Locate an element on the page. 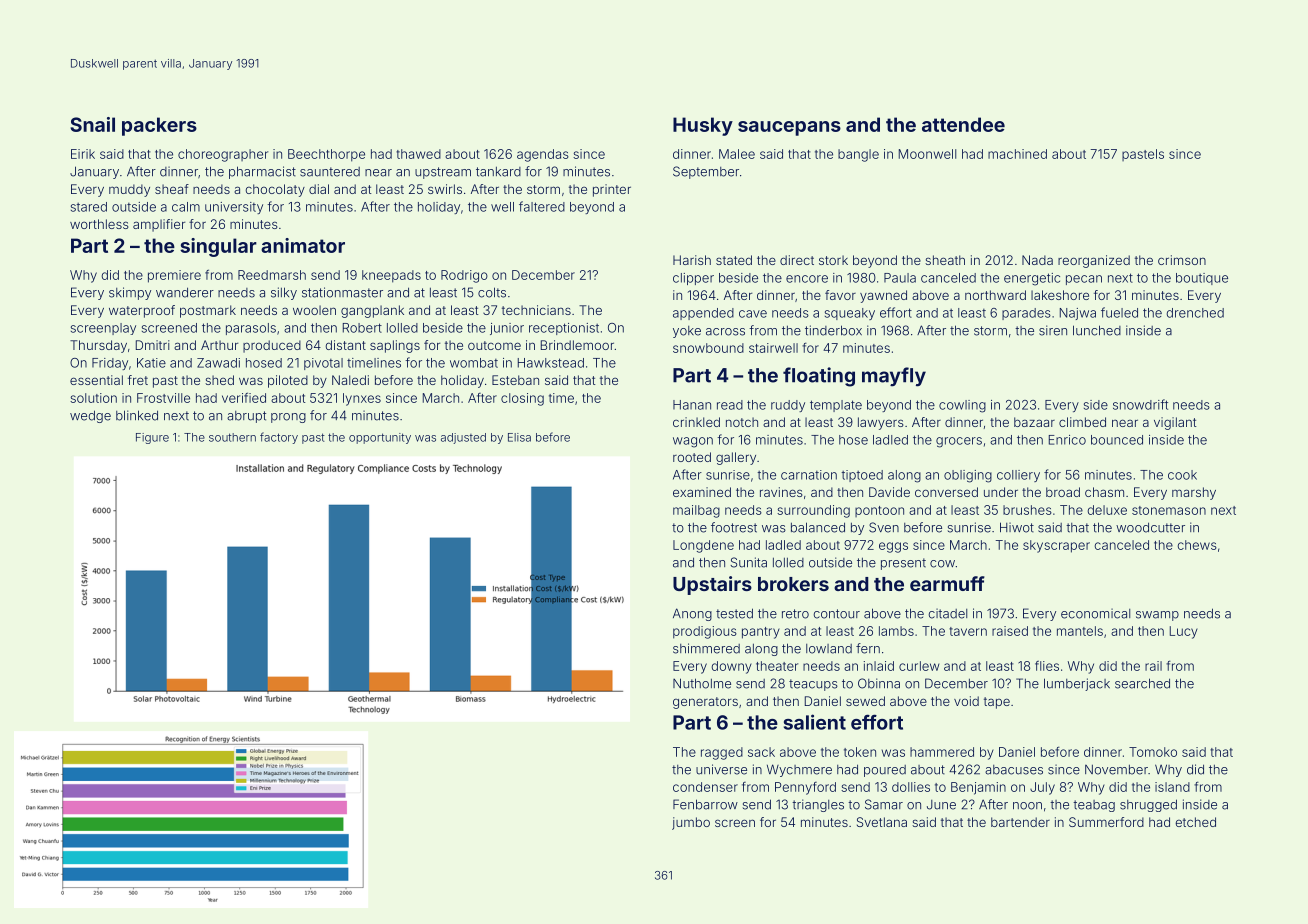 This image has height=924, width=1308. attendee is located at coordinates (963, 124).
